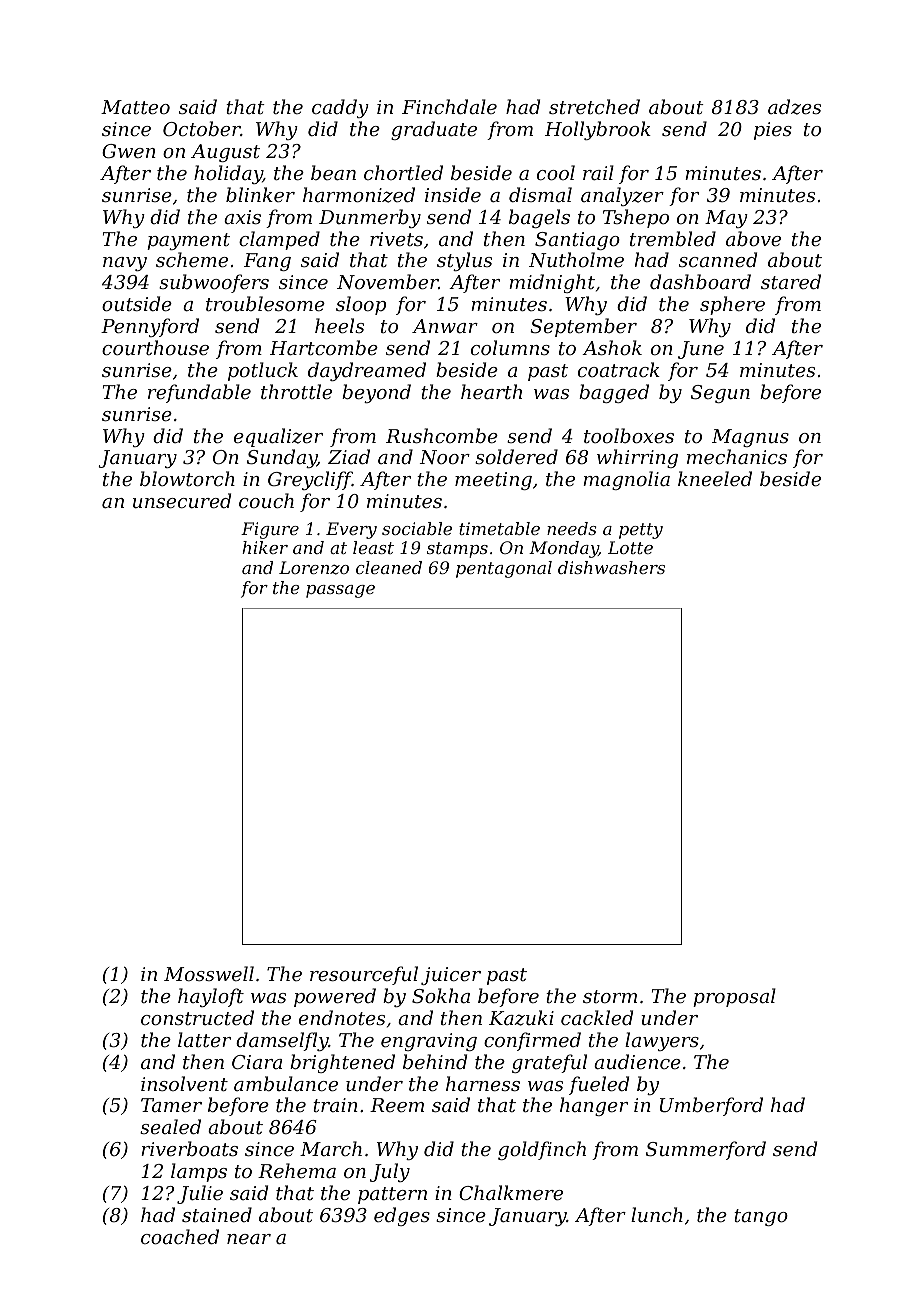 This screenshot has height=1308, width=924. Describe the element at coordinates (630, 547) in the screenshot. I see `Lotte` at that location.
